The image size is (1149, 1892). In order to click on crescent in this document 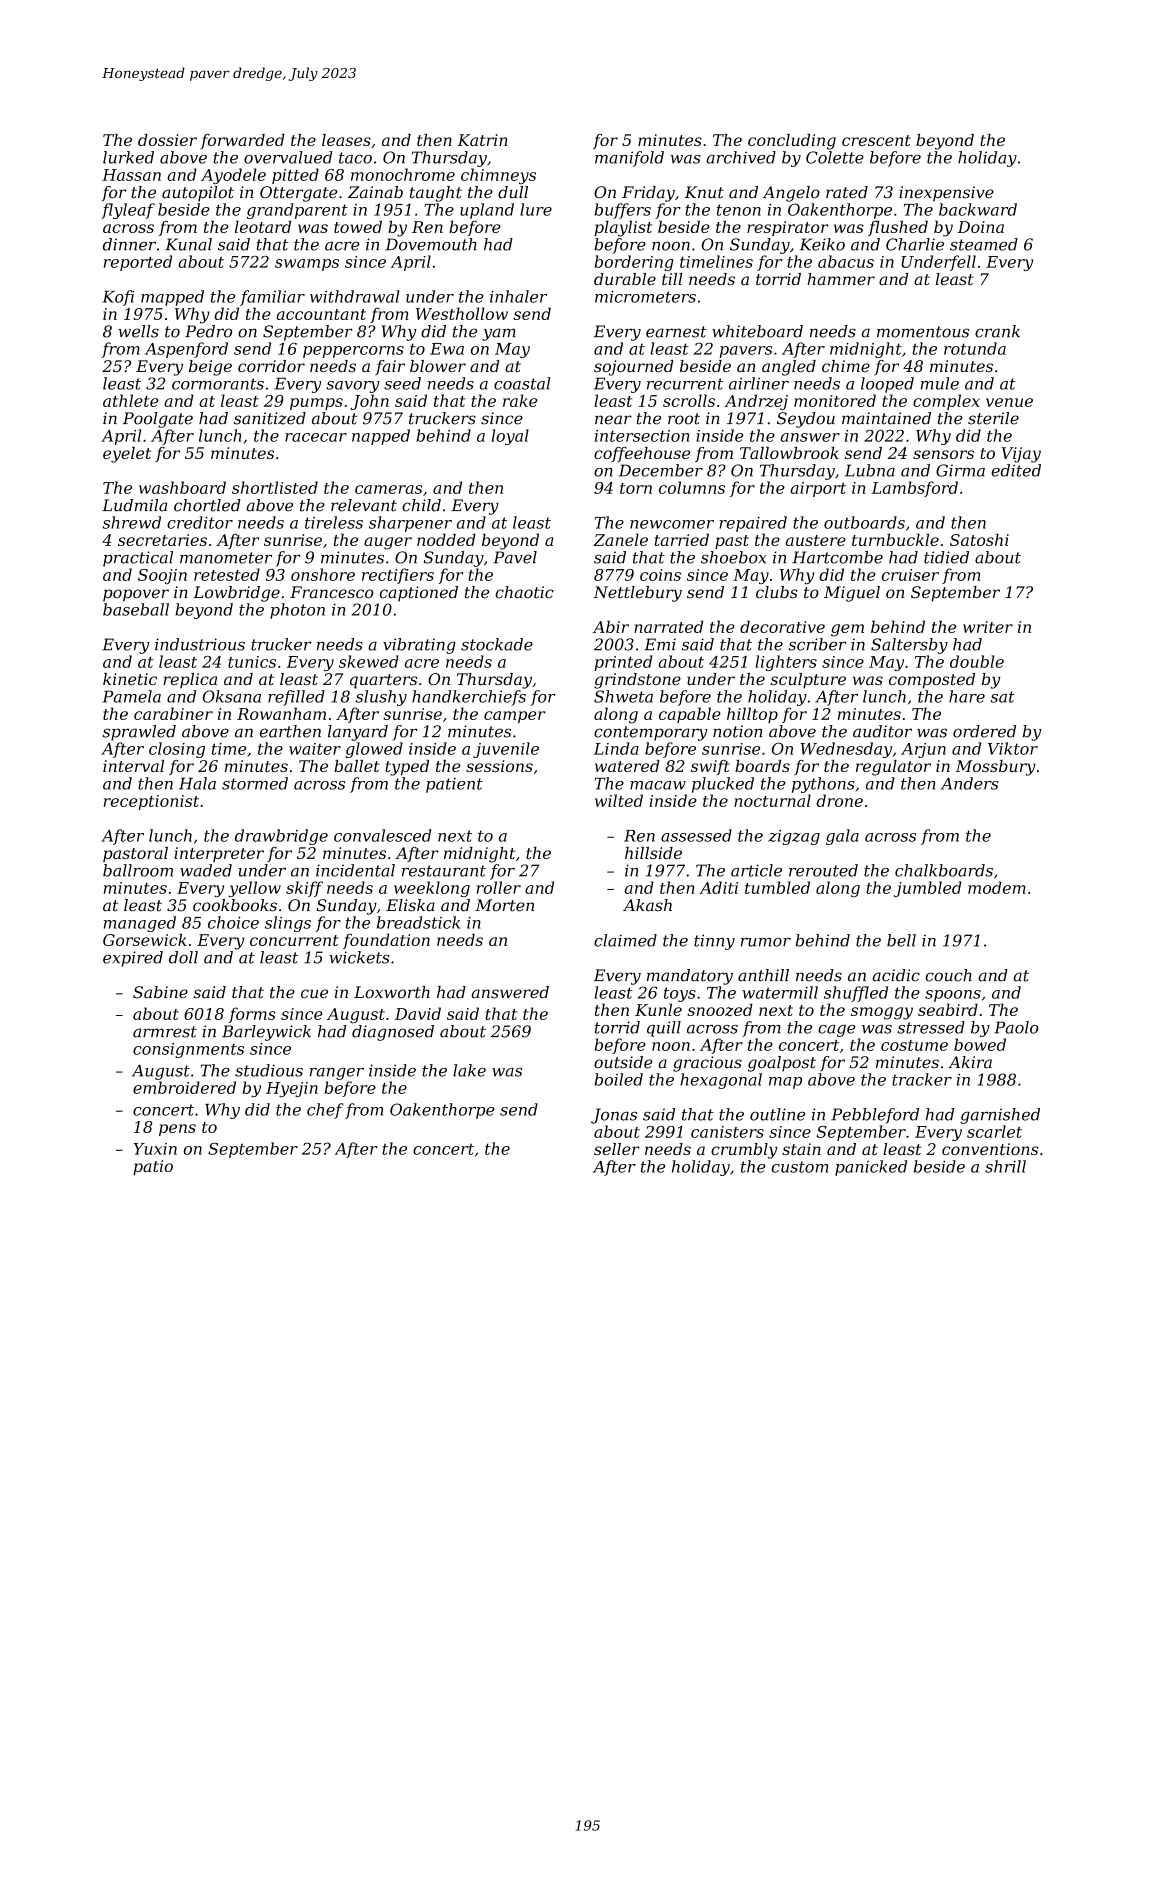, I will do `click(876, 140)`.
